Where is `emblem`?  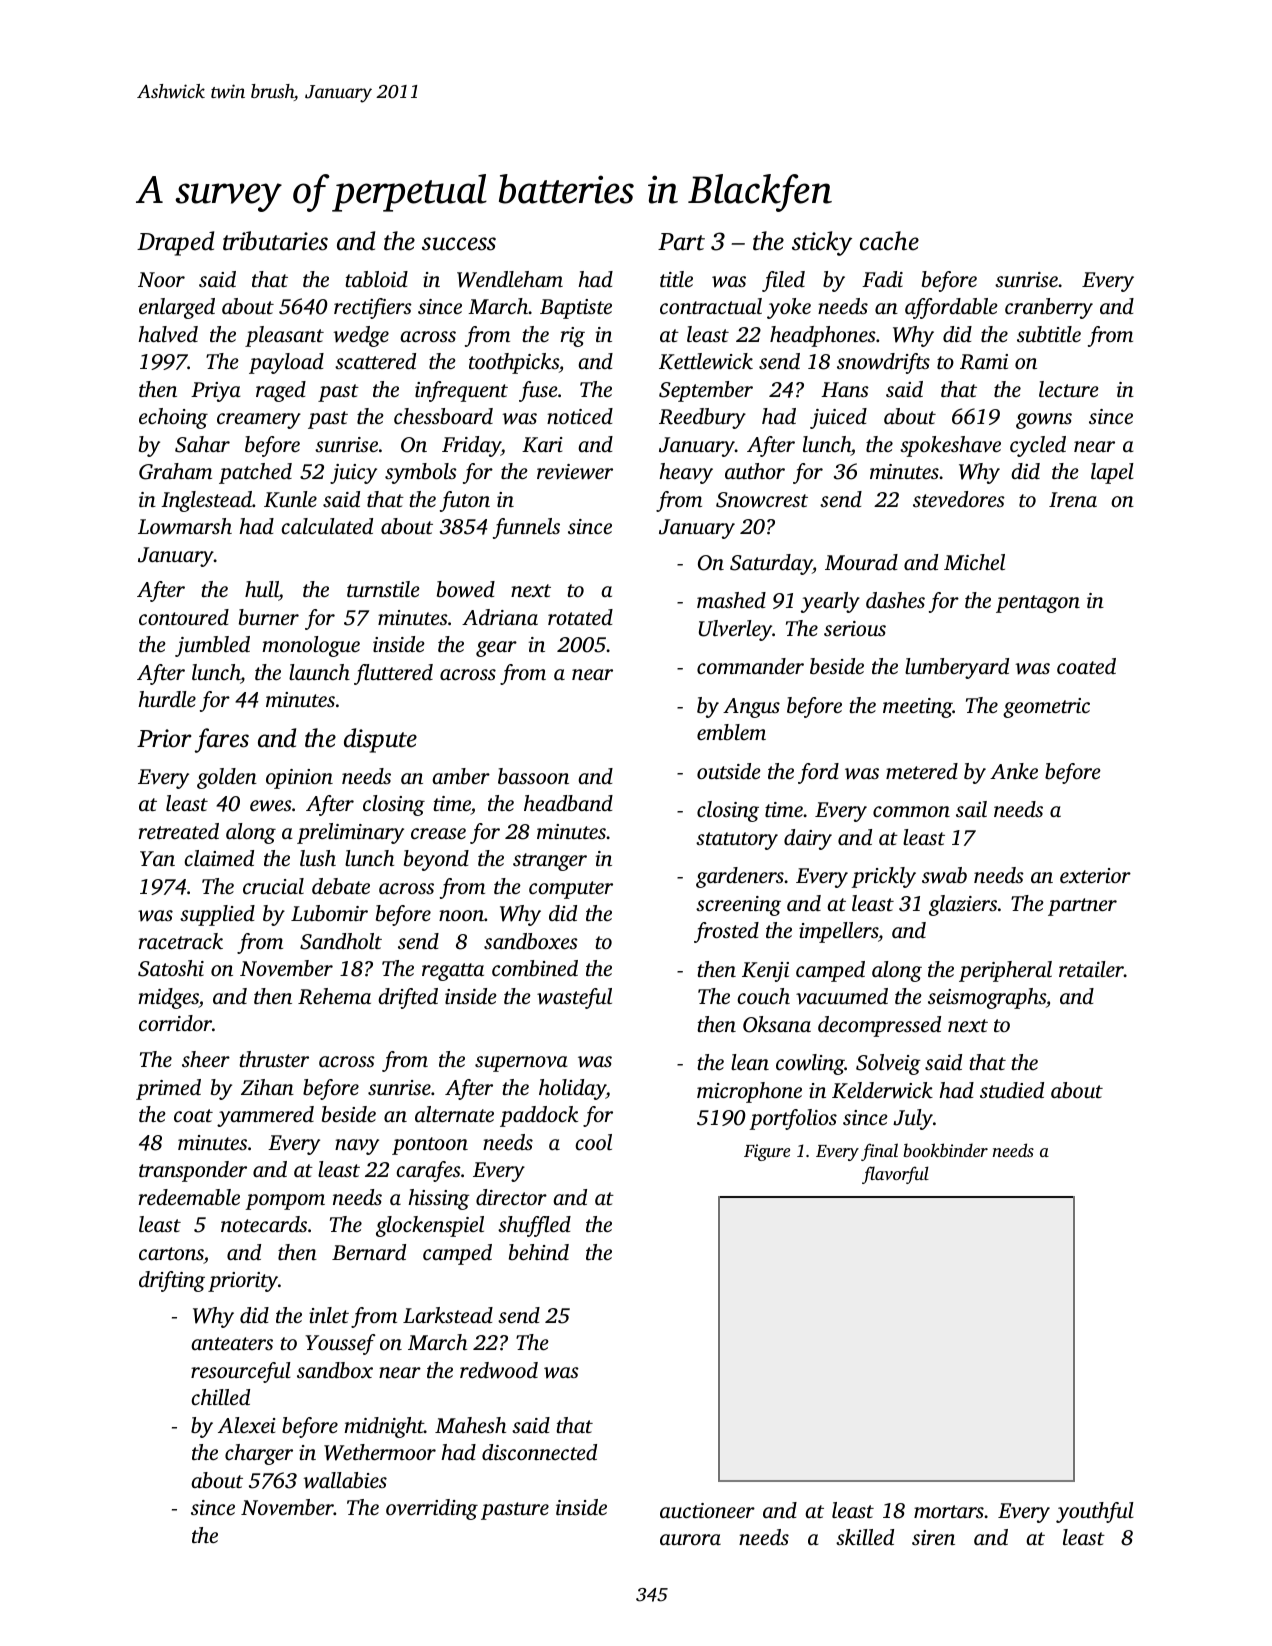 emblem is located at coordinates (731, 732).
